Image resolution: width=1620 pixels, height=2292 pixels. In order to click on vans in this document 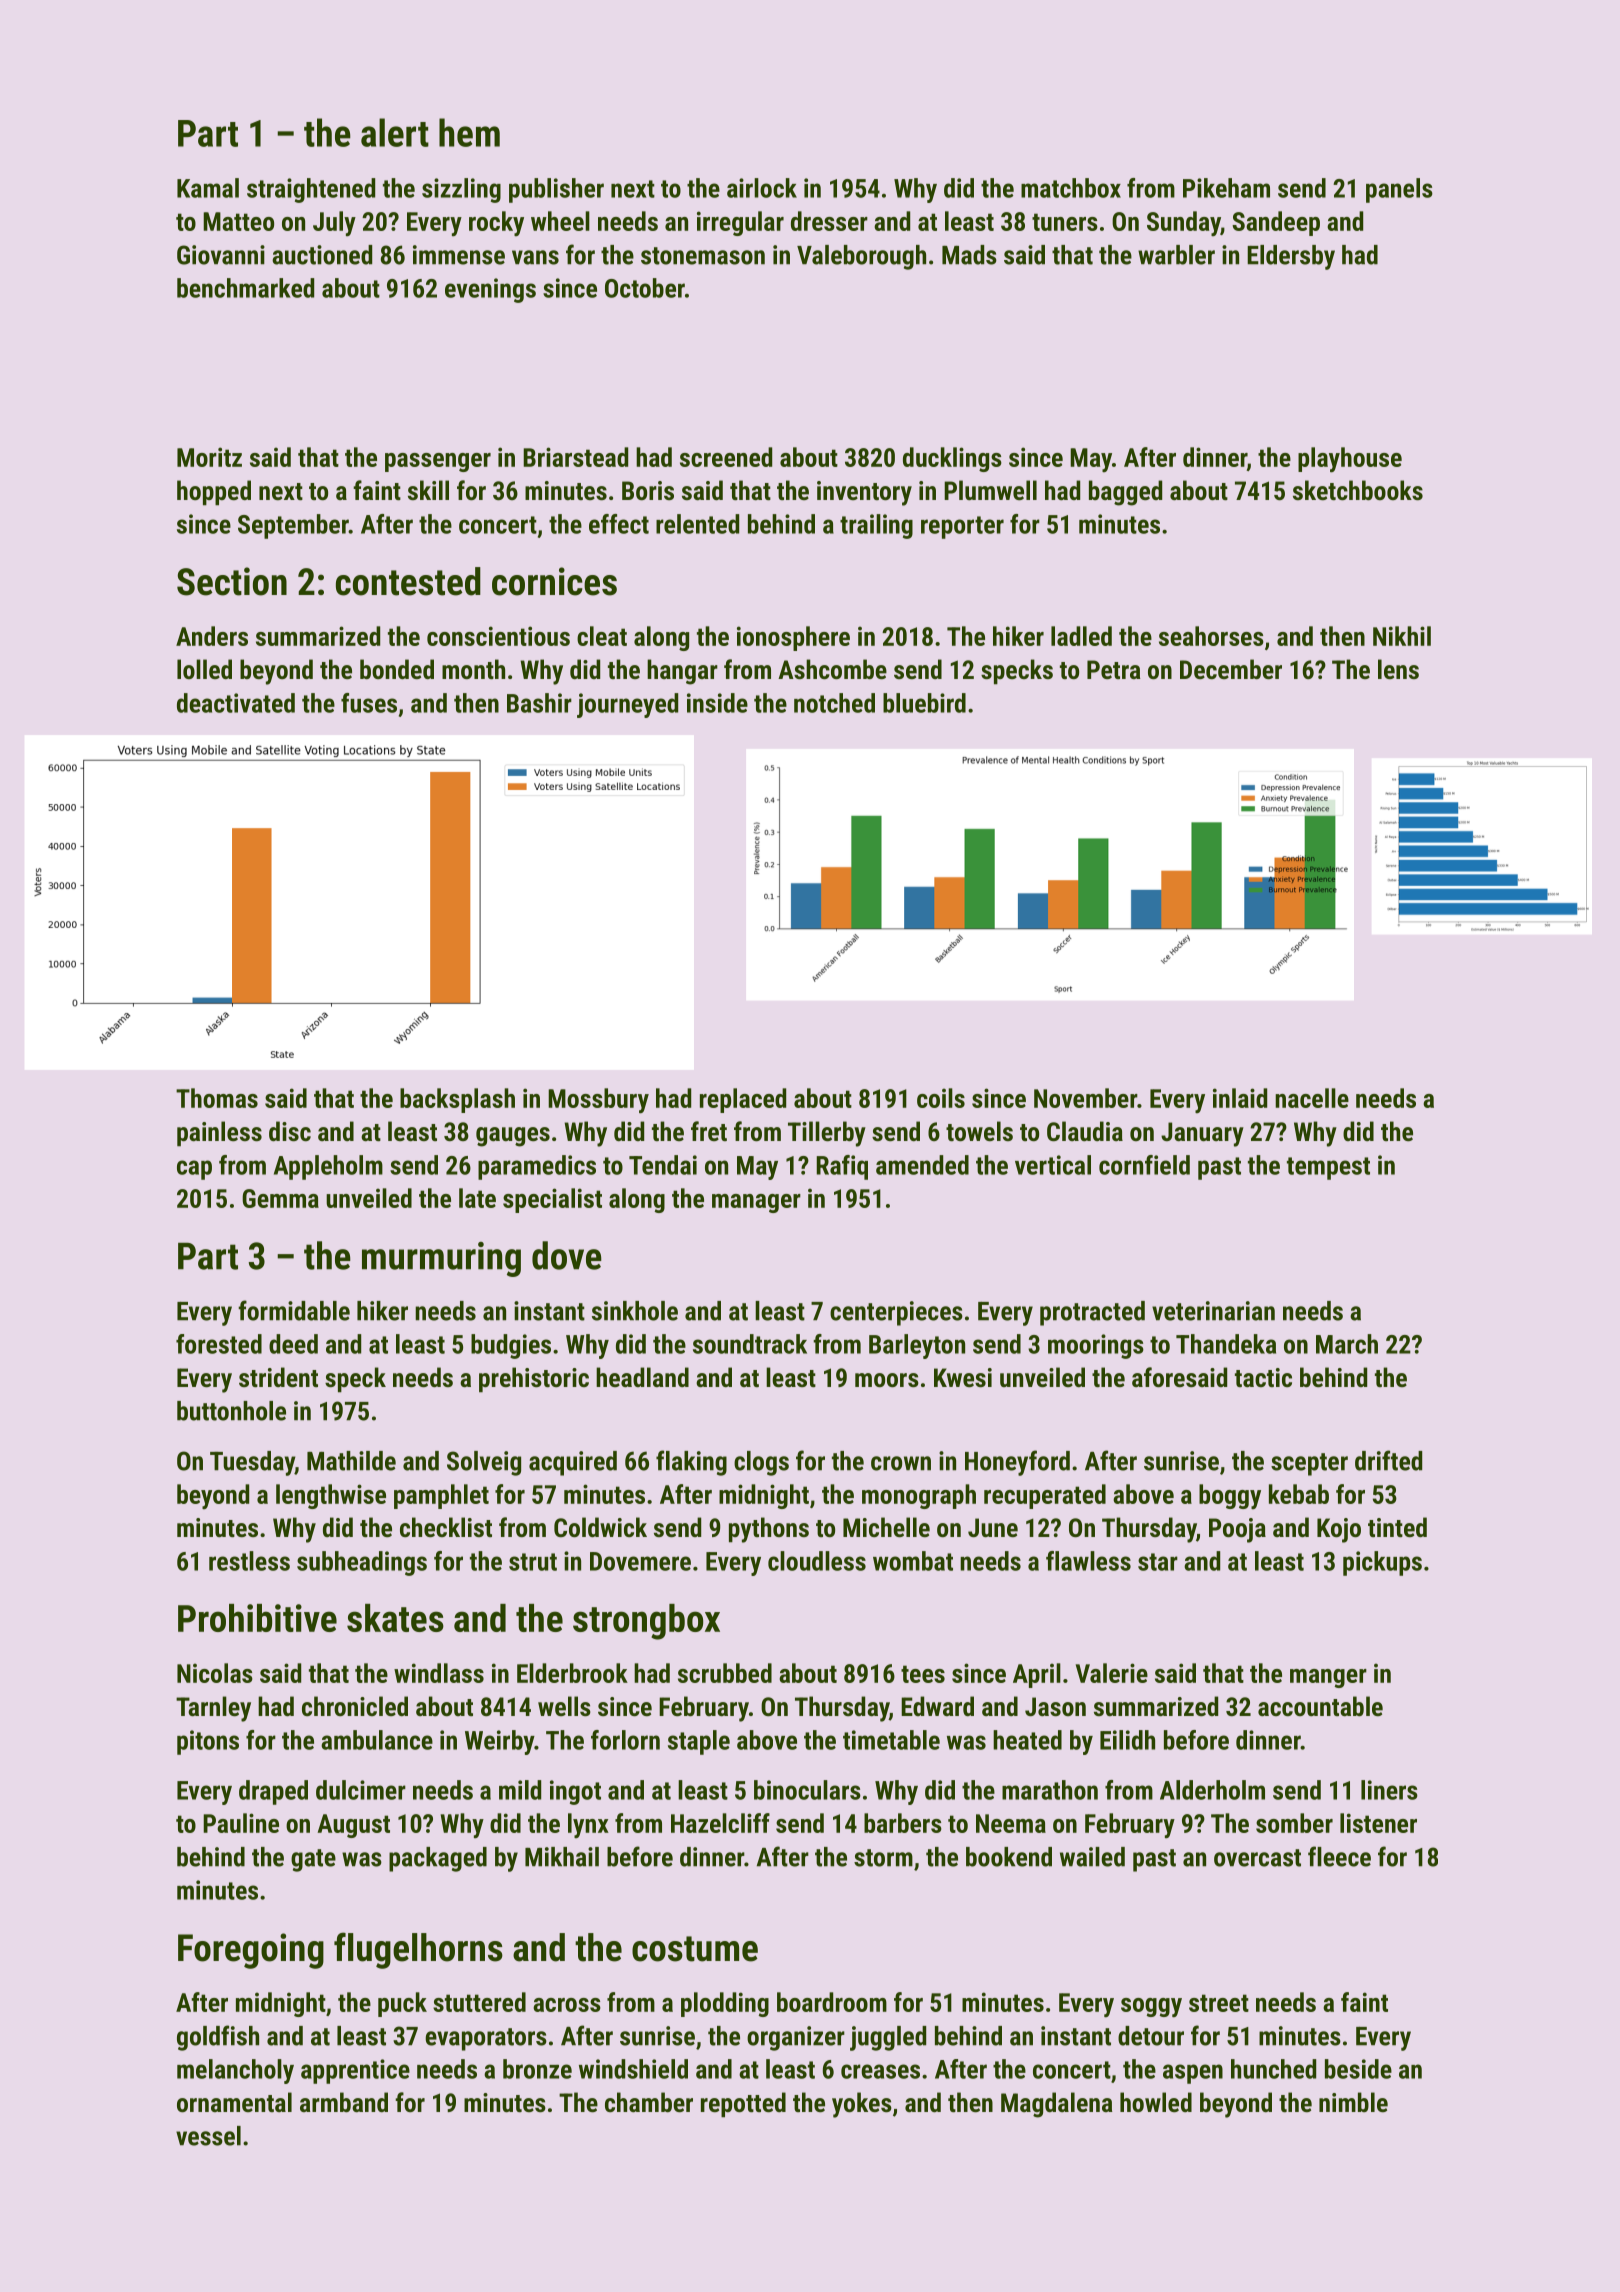, I will do `click(535, 257)`.
